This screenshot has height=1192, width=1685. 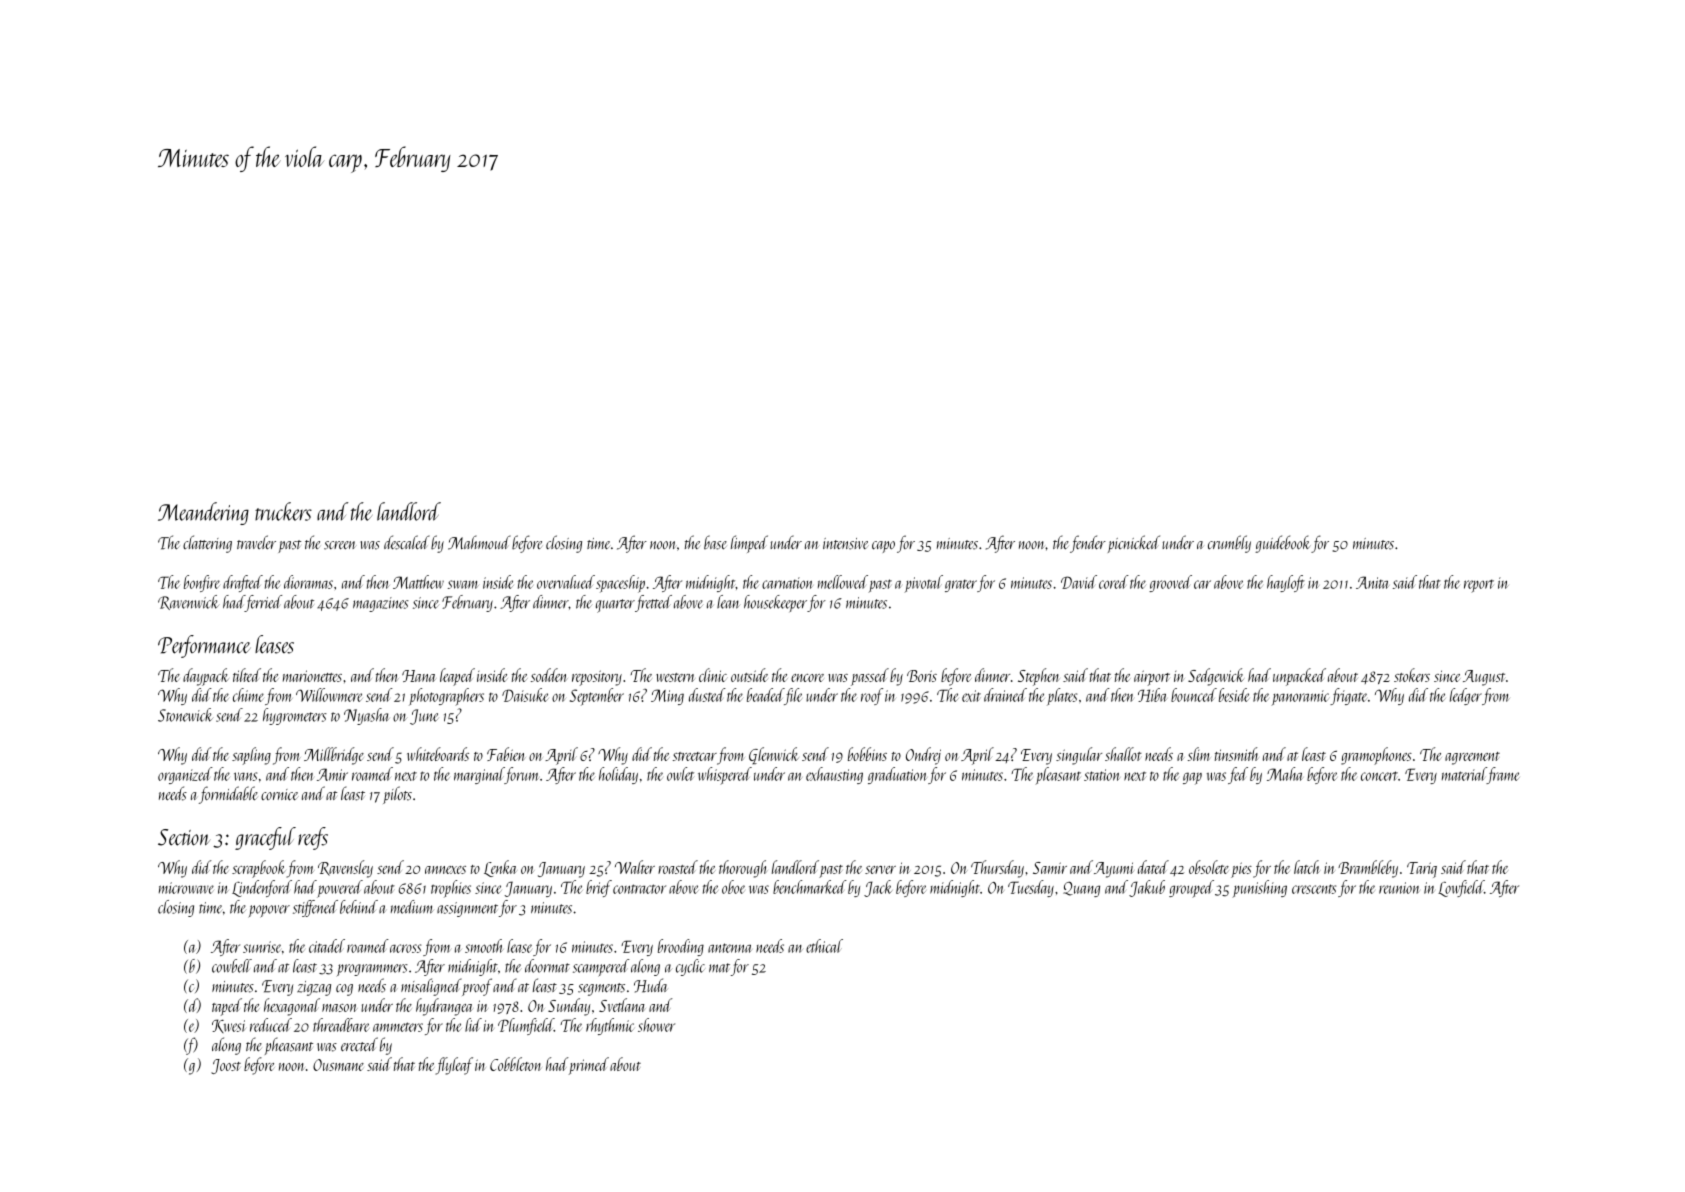 What do you see at coordinates (824, 946) in the screenshot?
I see `ethical` at bounding box center [824, 946].
